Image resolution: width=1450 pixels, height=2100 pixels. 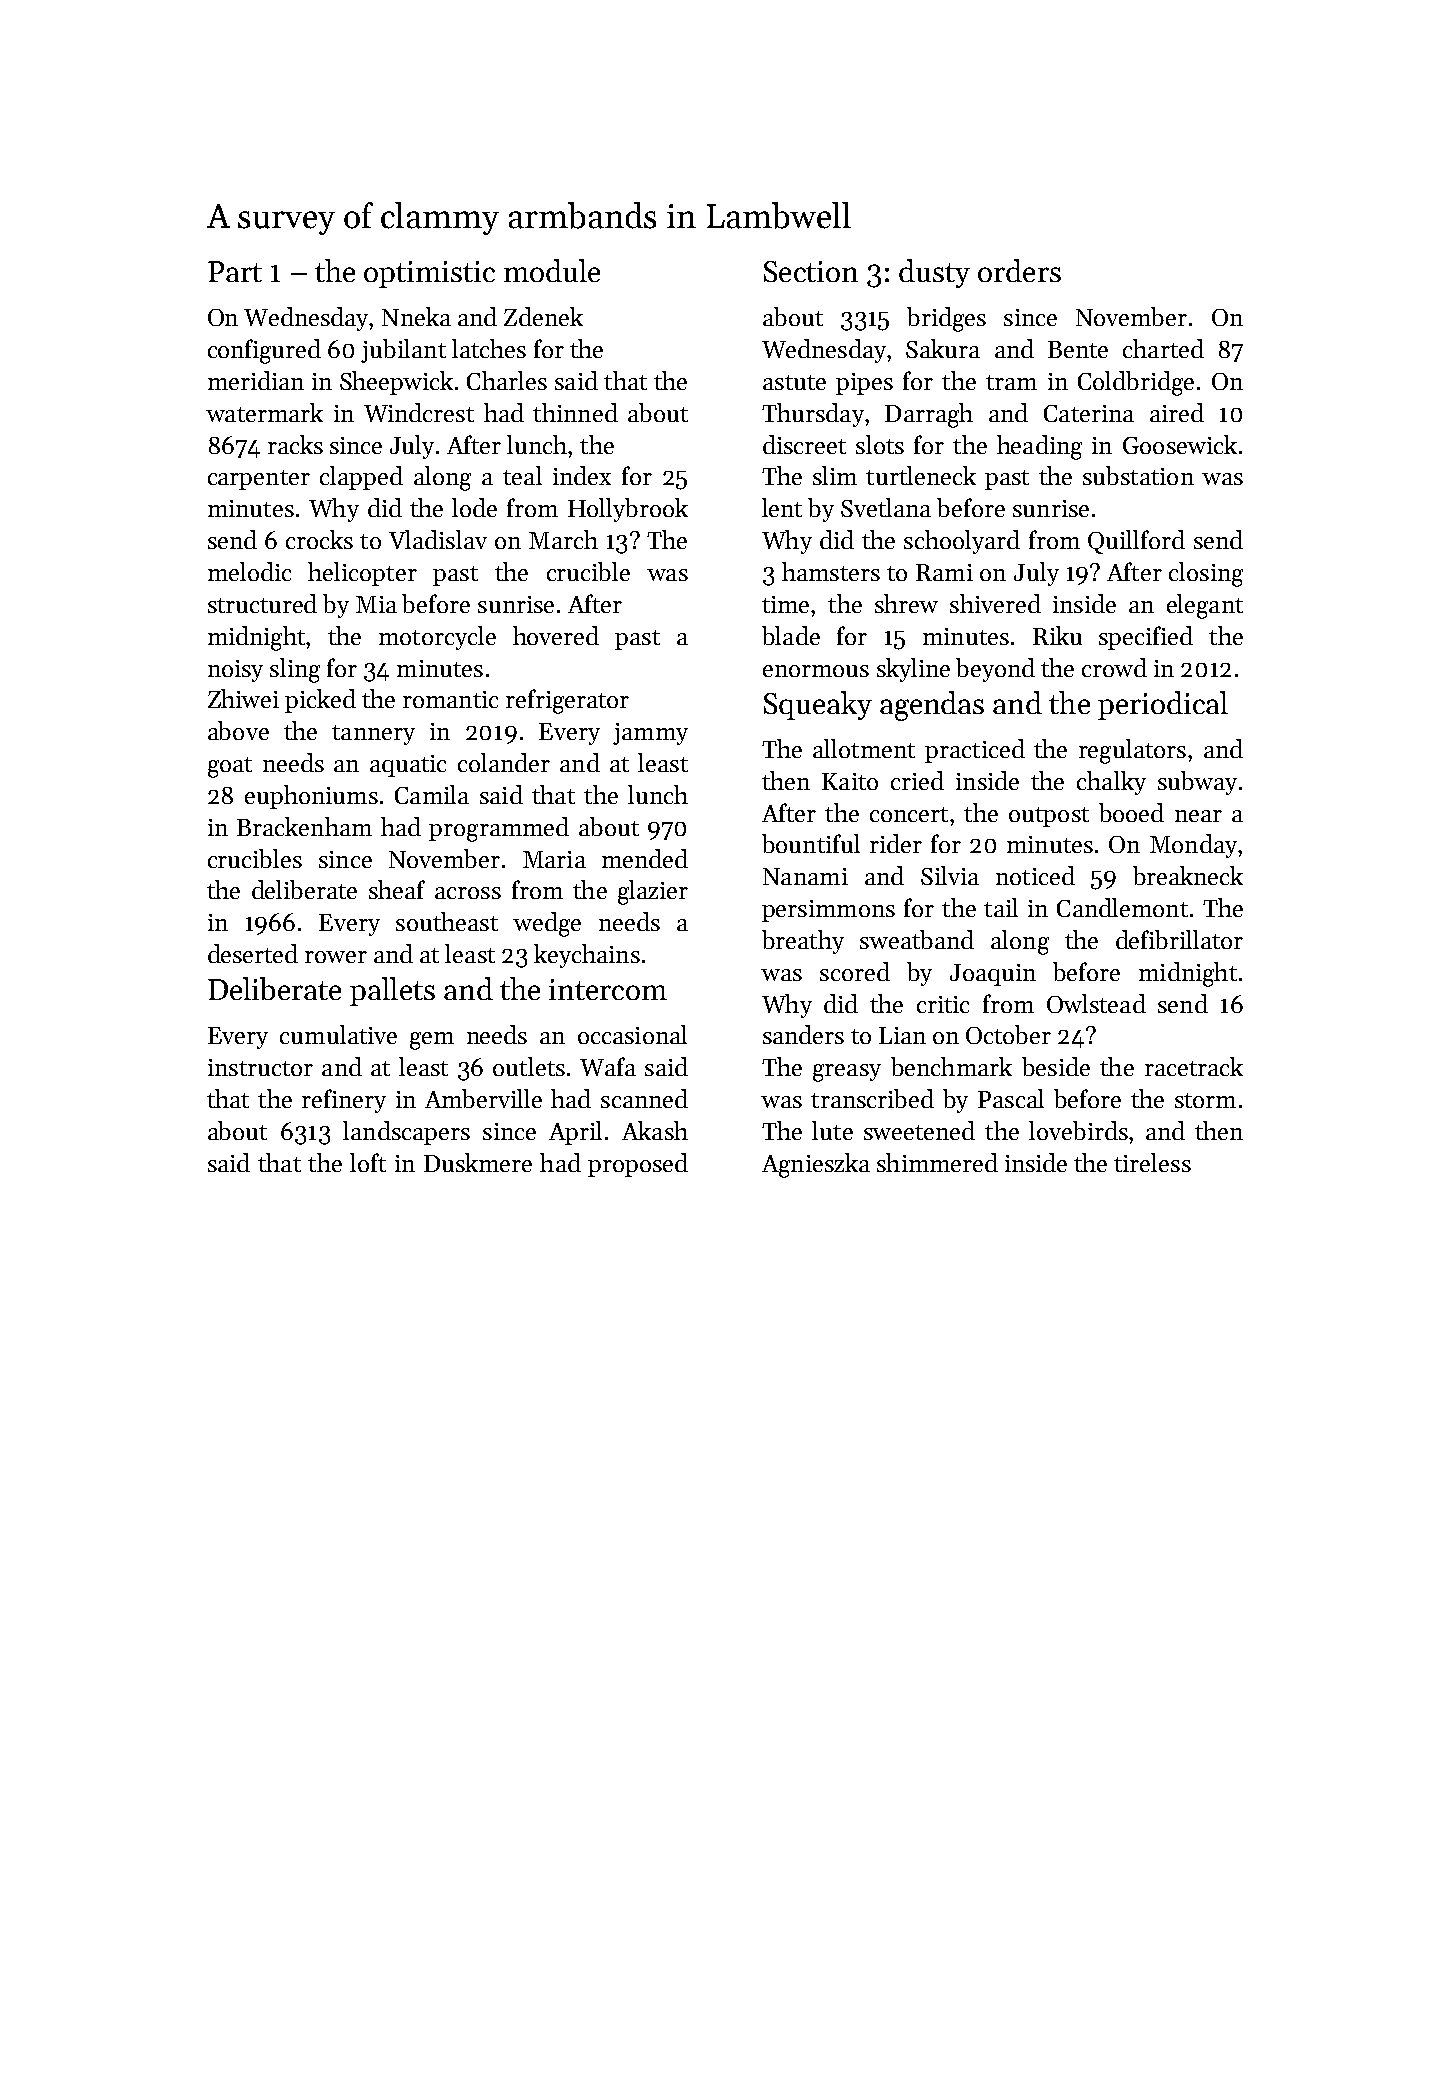 I want to click on Mia, so click(x=376, y=604).
